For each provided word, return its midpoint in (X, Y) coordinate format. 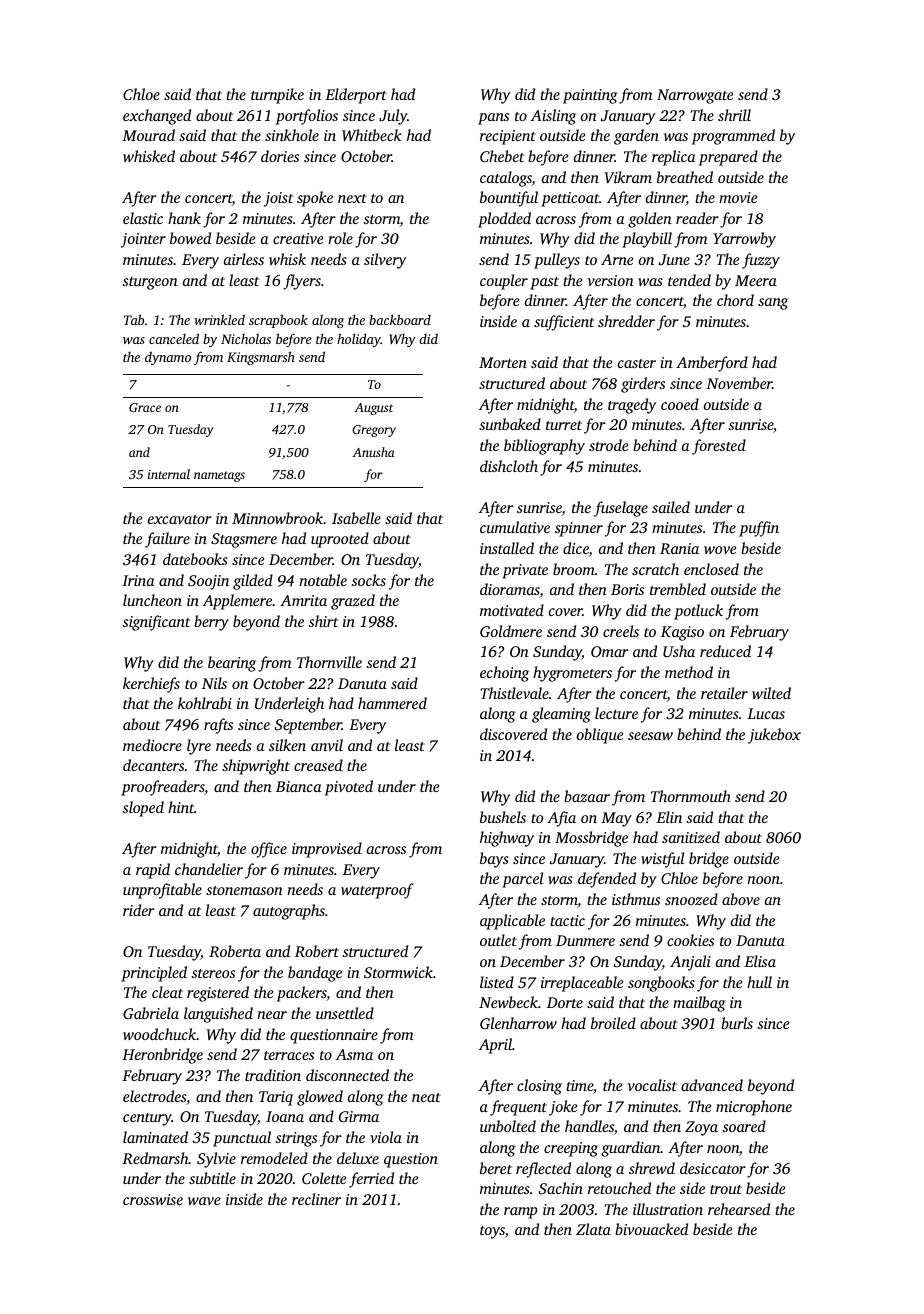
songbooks (661, 984)
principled (154, 974)
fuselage (621, 509)
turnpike (277, 96)
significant (156, 623)
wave (204, 1201)
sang (773, 304)
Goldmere (511, 631)
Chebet (502, 156)
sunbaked (510, 424)
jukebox (774, 736)
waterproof (377, 891)
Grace (145, 407)
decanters (153, 765)
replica (673, 158)
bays (494, 860)
